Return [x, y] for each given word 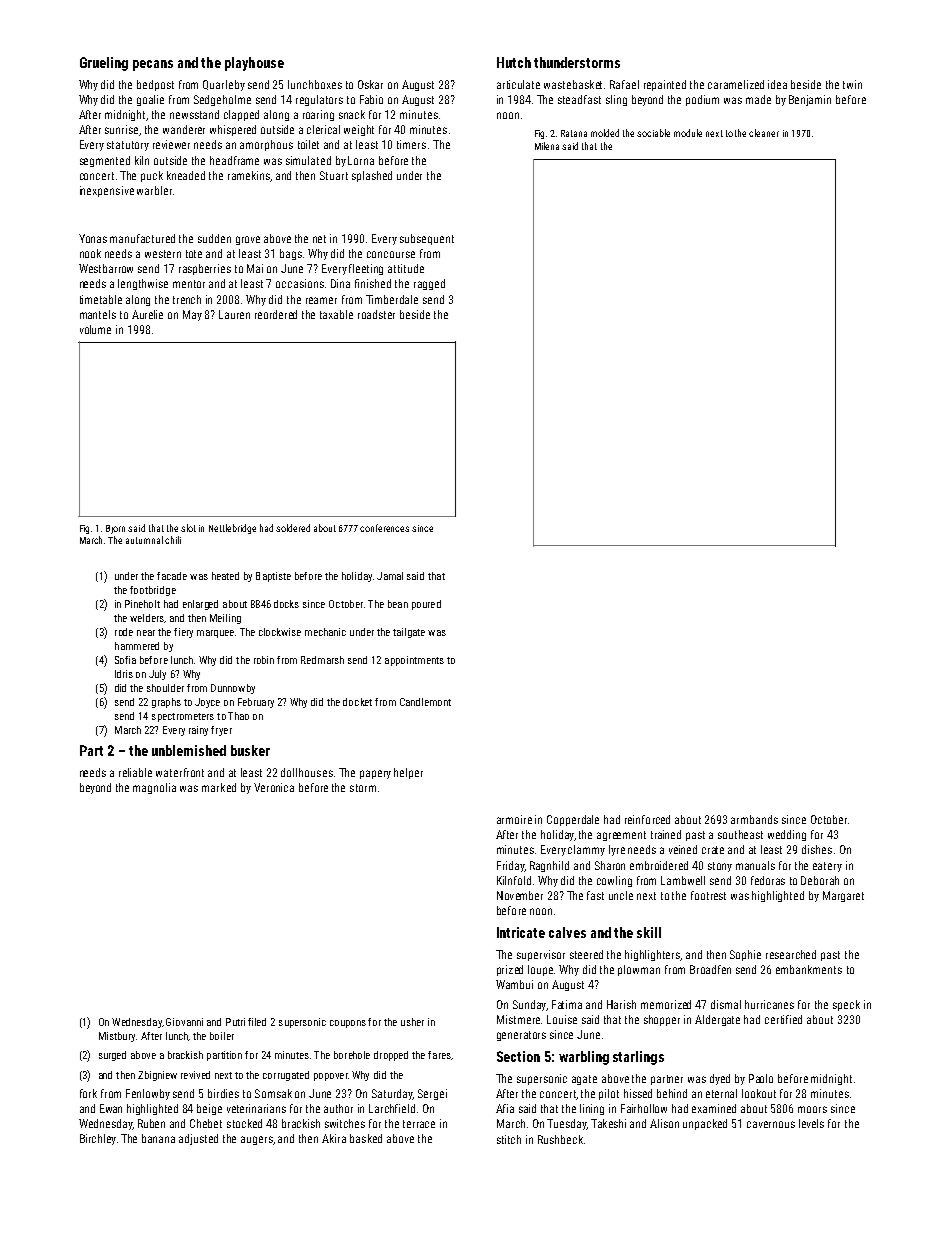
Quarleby [224, 85]
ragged [429, 284]
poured [426, 605]
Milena [547, 146]
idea [777, 84]
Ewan [111, 1108]
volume [95, 329]
